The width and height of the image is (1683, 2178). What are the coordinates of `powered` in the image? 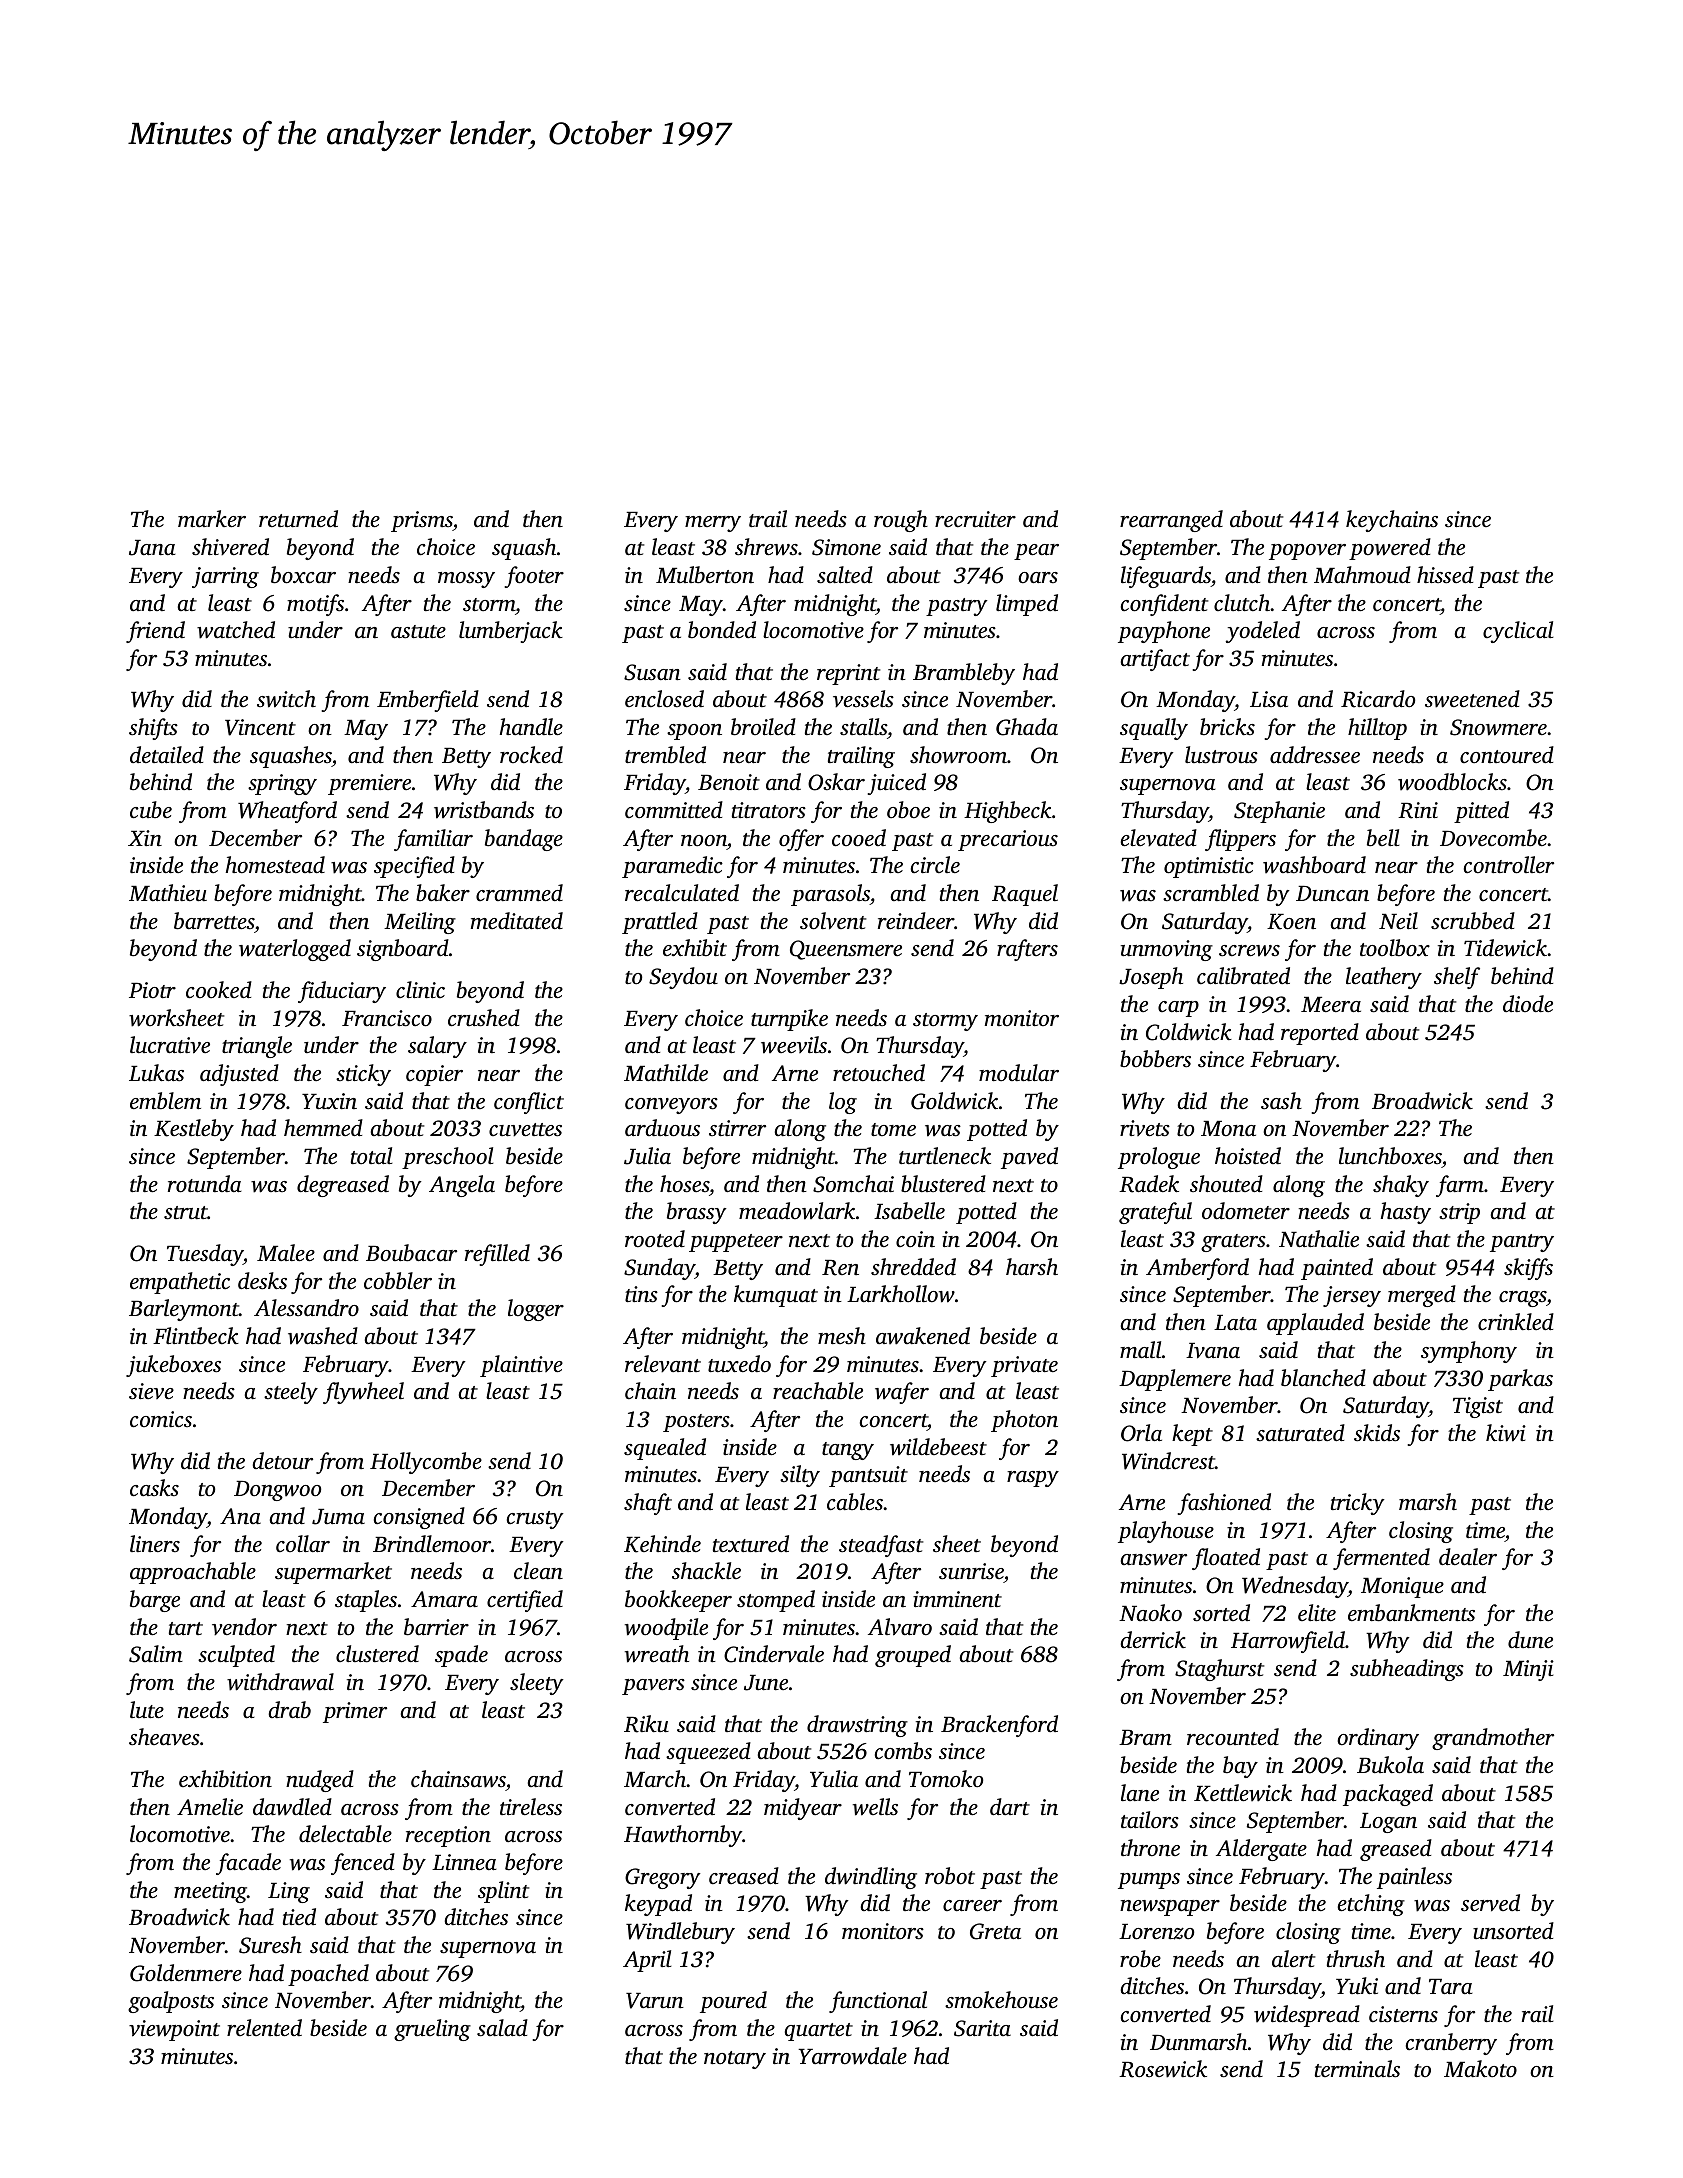 It's located at (1390, 549).
